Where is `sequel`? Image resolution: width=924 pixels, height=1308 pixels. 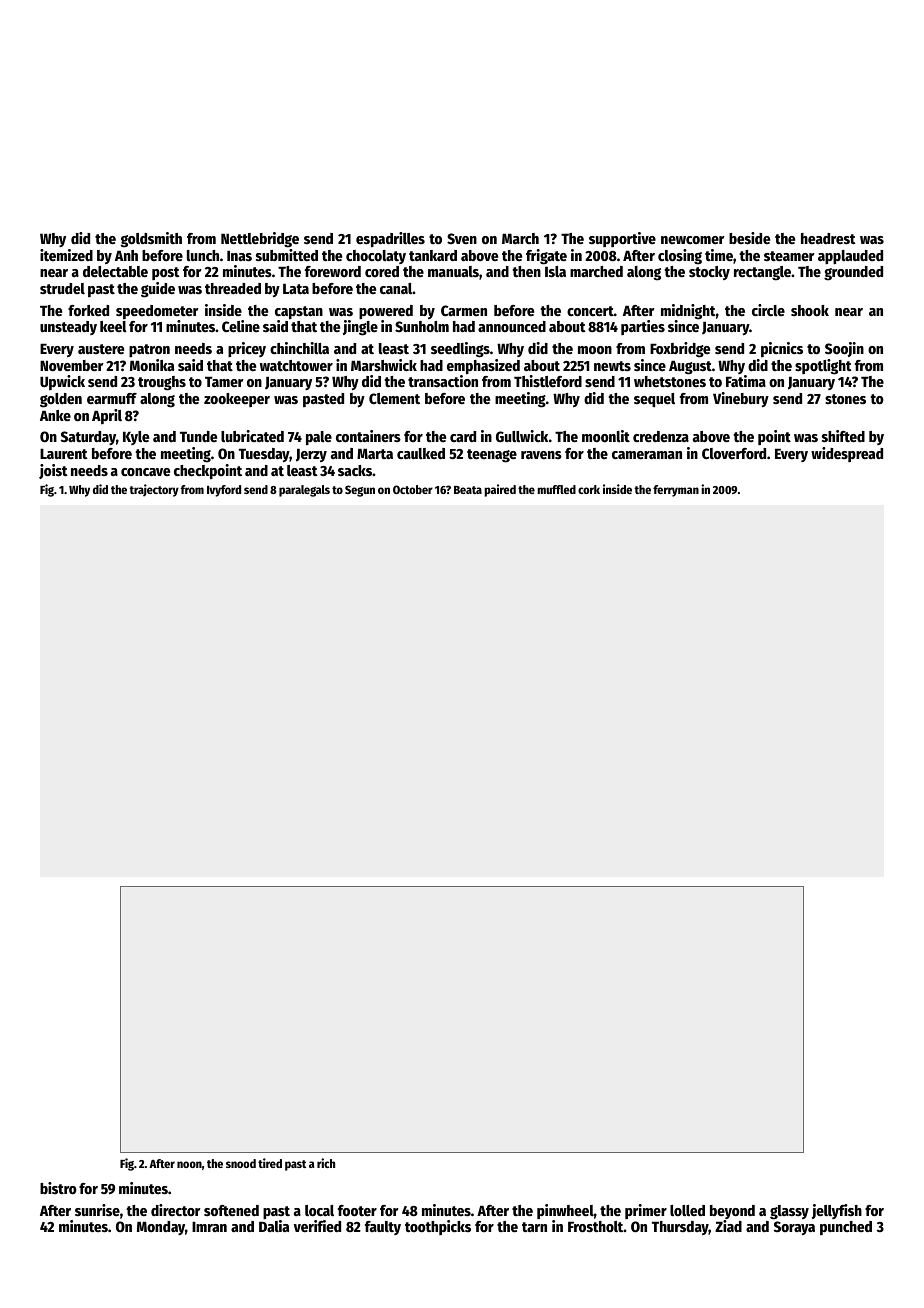 sequel is located at coordinates (654, 400).
